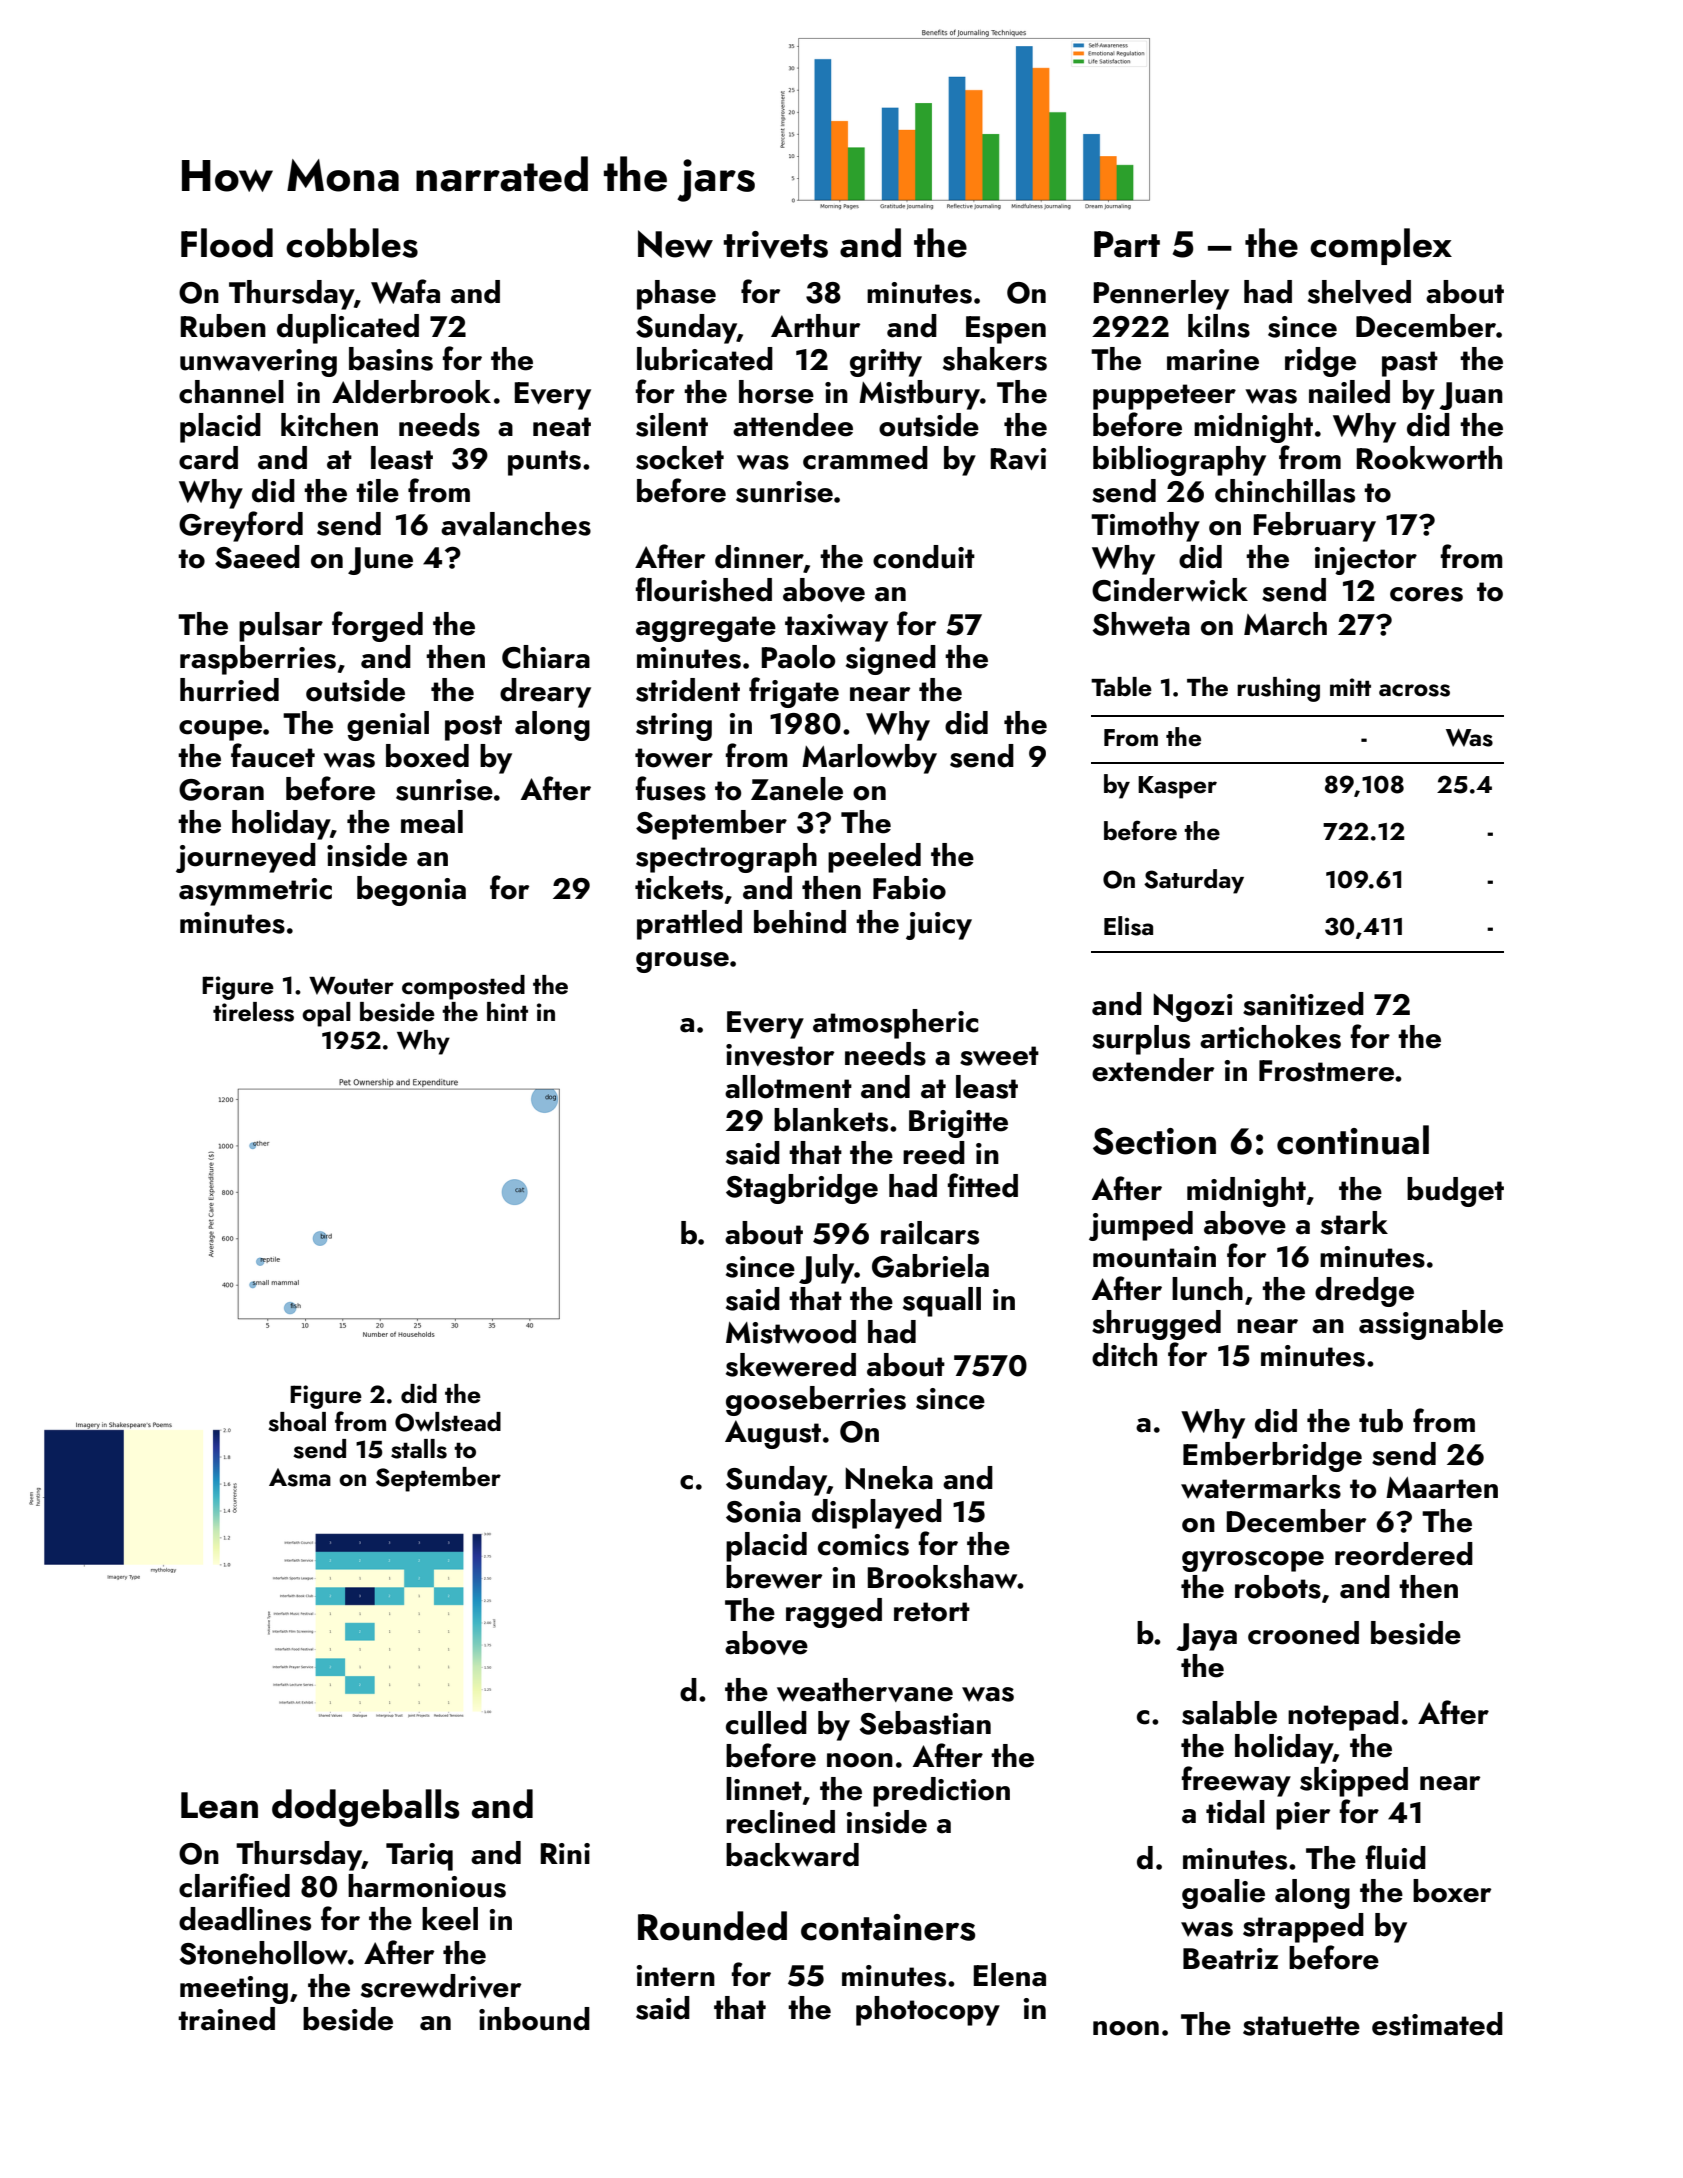  I want to click on avalanches, so click(516, 524).
